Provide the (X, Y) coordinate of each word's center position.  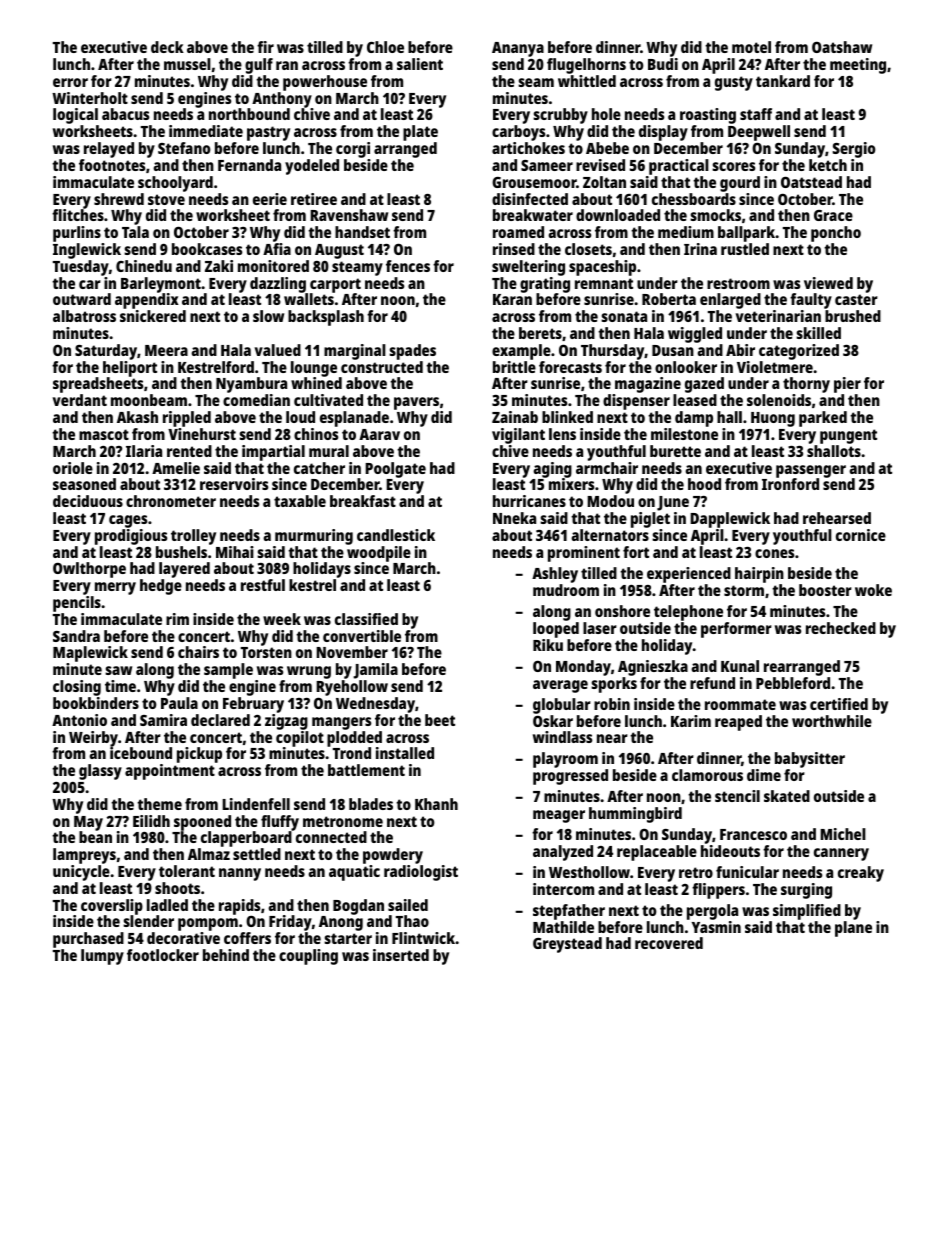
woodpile (379, 554)
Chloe (385, 47)
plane (853, 929)
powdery (393, 856)
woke (873, 590)
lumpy (102, 957)
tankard (783, 81)
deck (167, 47)
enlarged (730, 301)
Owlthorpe (89, 570)
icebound (141, 753)
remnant (604, 283)
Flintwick (424, 938)
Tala (135, 232)
